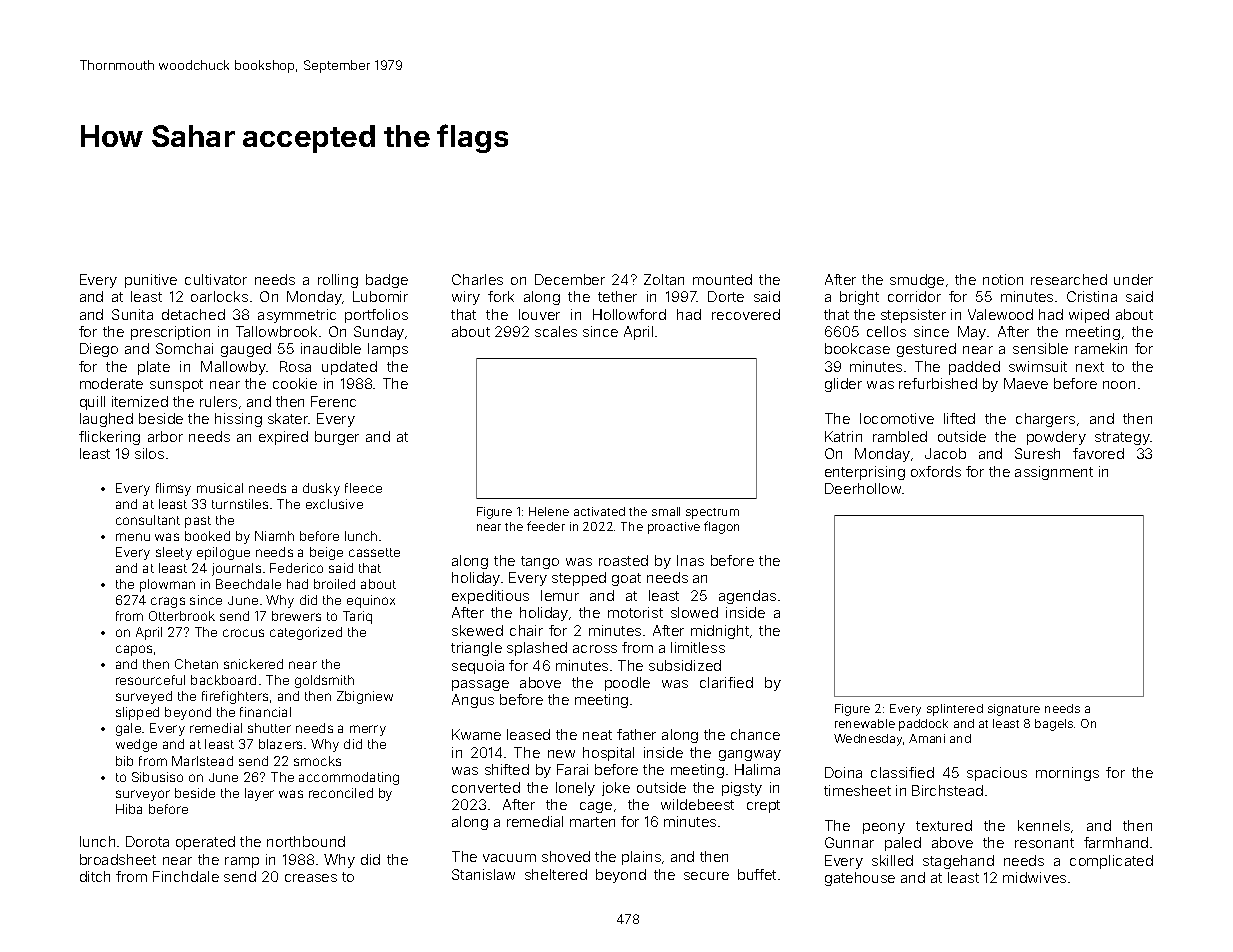  What do you see at coordinates (186, 876) in the screenshot?
I see `Finchdale` at bounding box center [186, 876].
